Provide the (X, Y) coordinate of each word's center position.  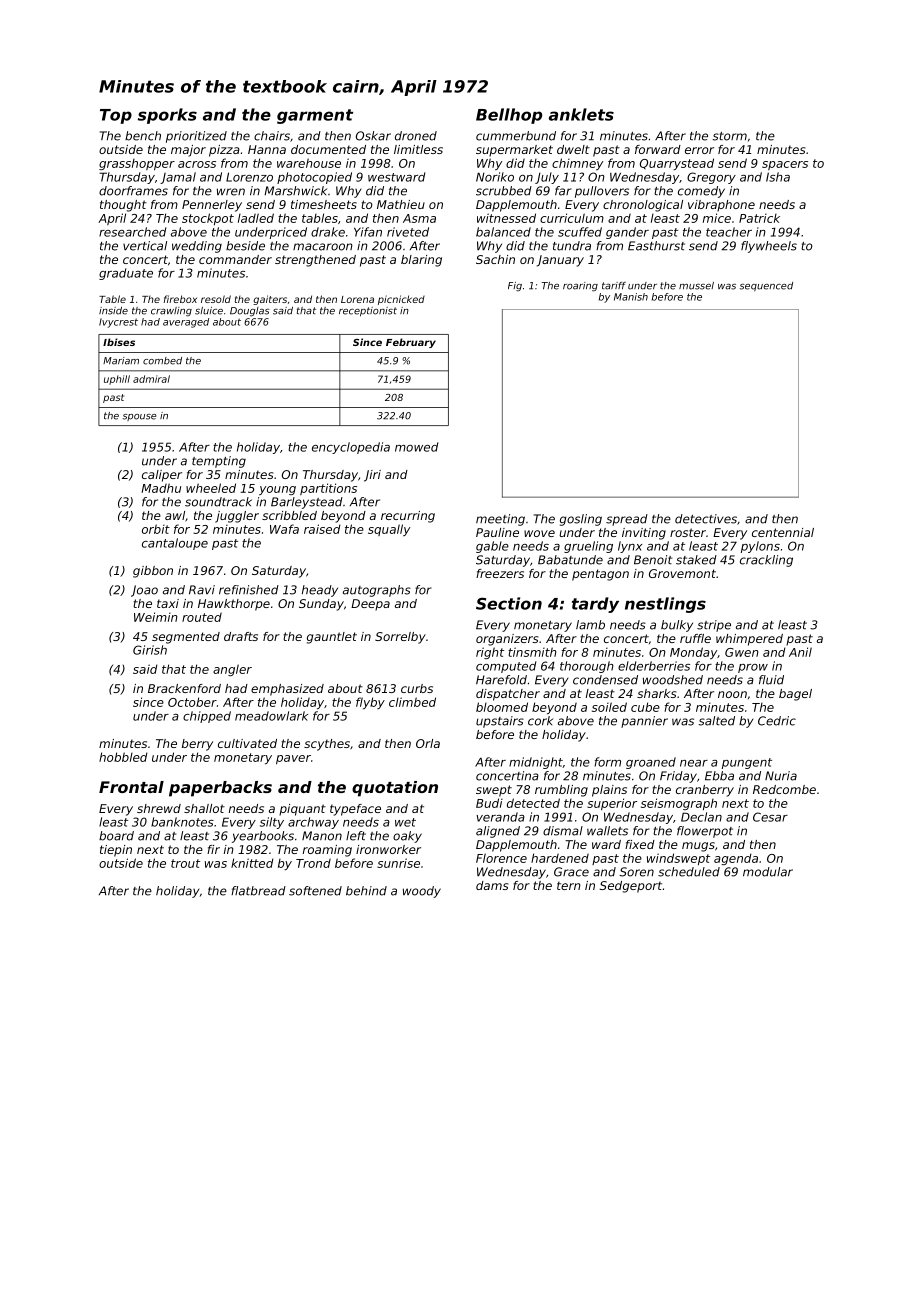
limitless (418, 149)
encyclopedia (351, 448)
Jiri (372, 476)
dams (492, 885)
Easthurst (656, 246)
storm (729, 136)
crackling (766, 561)
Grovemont (682, 573)
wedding (197, 247)
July (547, 178)
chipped (207, 717)
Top (116, 116)
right (490, 653)
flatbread (258, 891)
